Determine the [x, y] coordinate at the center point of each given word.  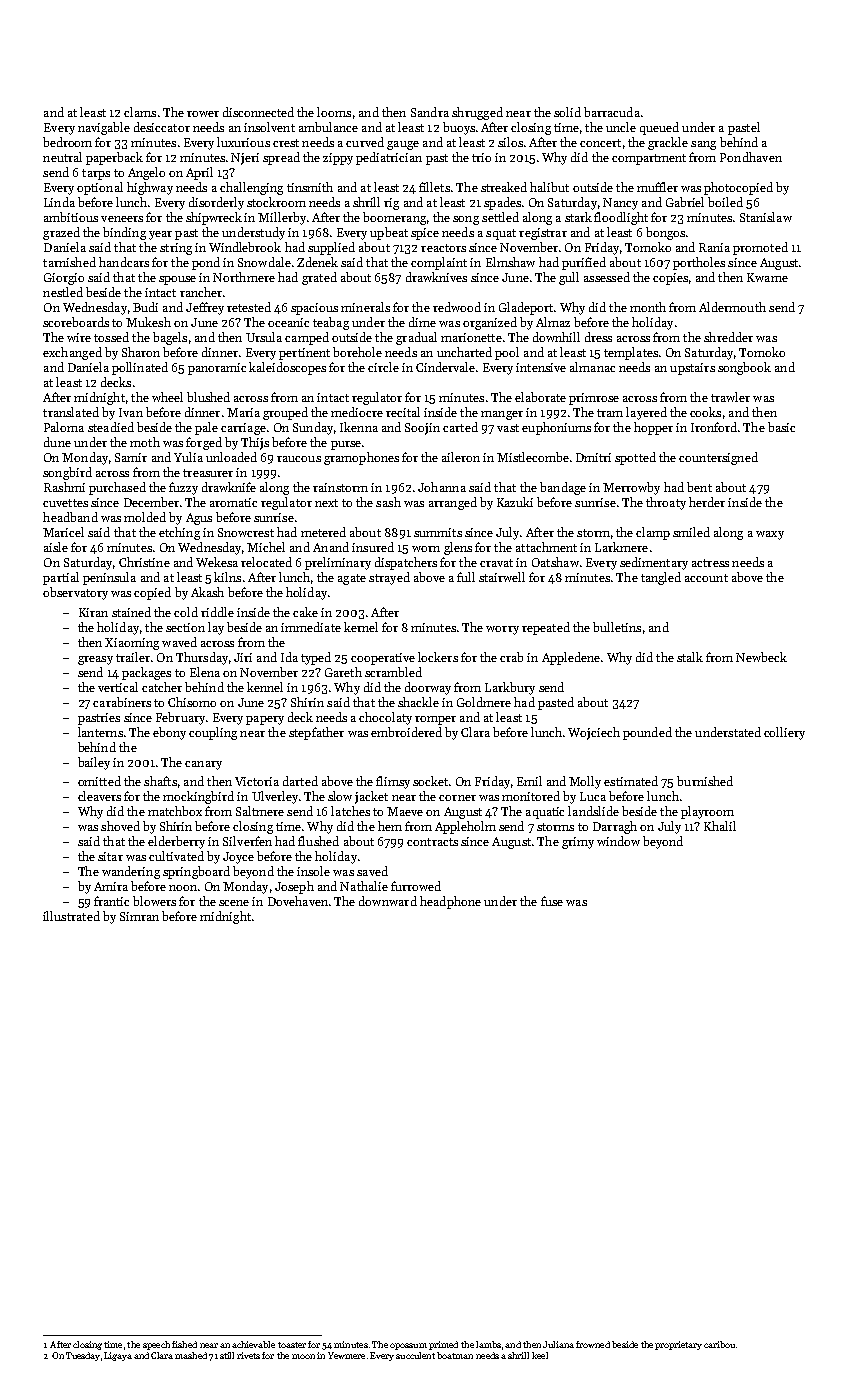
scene [234, 903]
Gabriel [685, 202]
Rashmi [64, 487]
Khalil [720, 826]
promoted [760, 248]
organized [490, 323]
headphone [450, 902]
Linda [59, 202]
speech [156, 1345]
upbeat [389, 233]
